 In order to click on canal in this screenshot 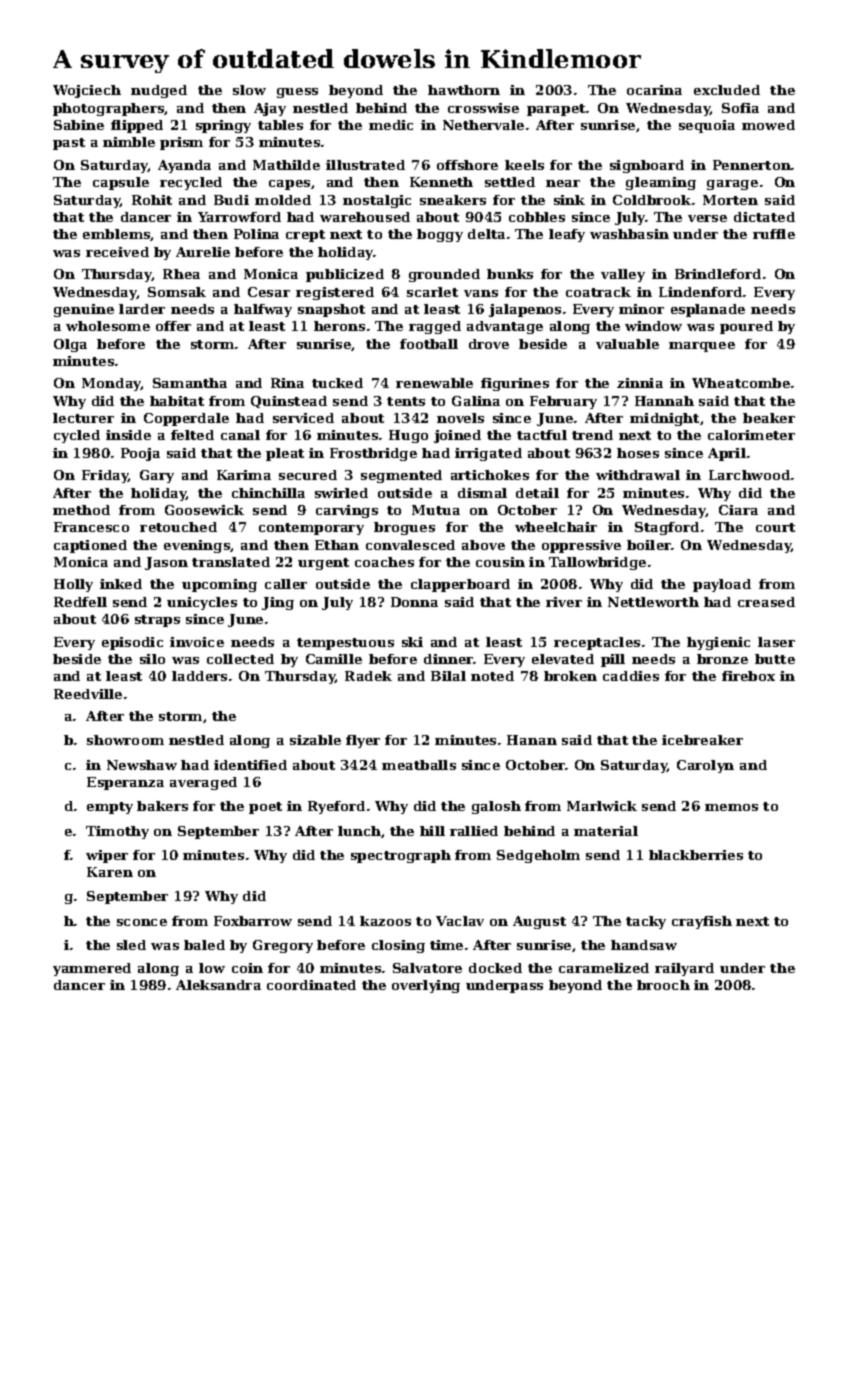, I will do `click(240, 435)`.
